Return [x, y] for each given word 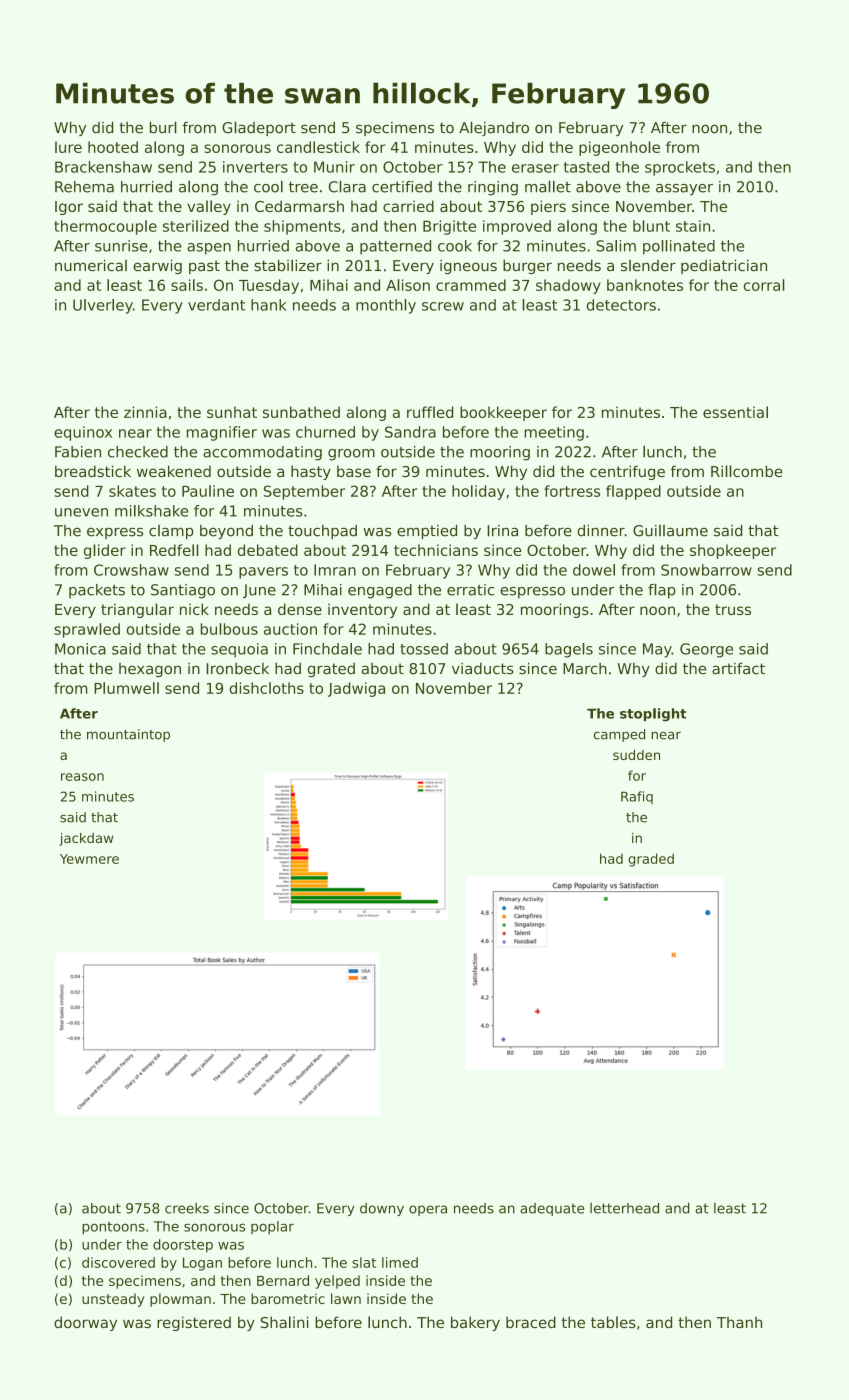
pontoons [113, 1228]
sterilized [196, 226]
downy [382, 1209]
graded [651, 860]
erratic [470, 590]
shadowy [568, 286]
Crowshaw [131, 570]
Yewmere [89, 859]
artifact [738, 668]
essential [735, 412]
